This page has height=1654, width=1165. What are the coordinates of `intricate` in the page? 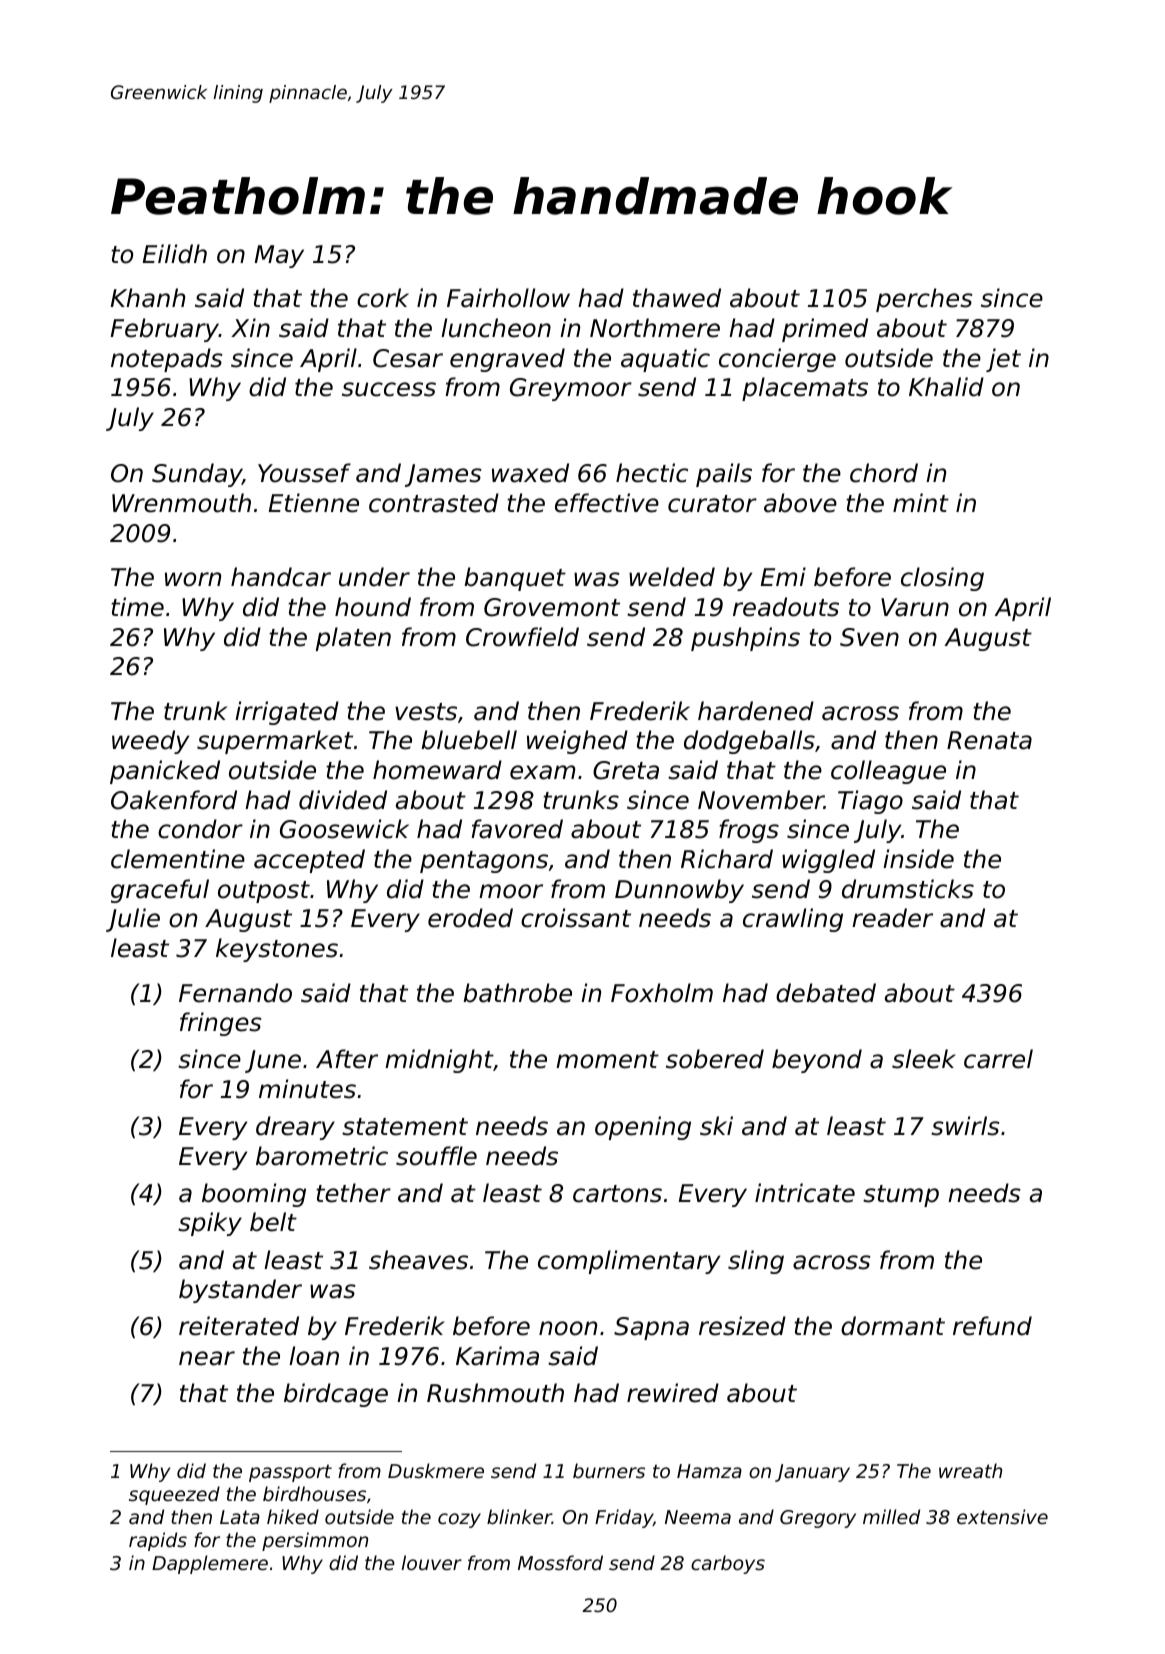 It's located at (805, 1193).
